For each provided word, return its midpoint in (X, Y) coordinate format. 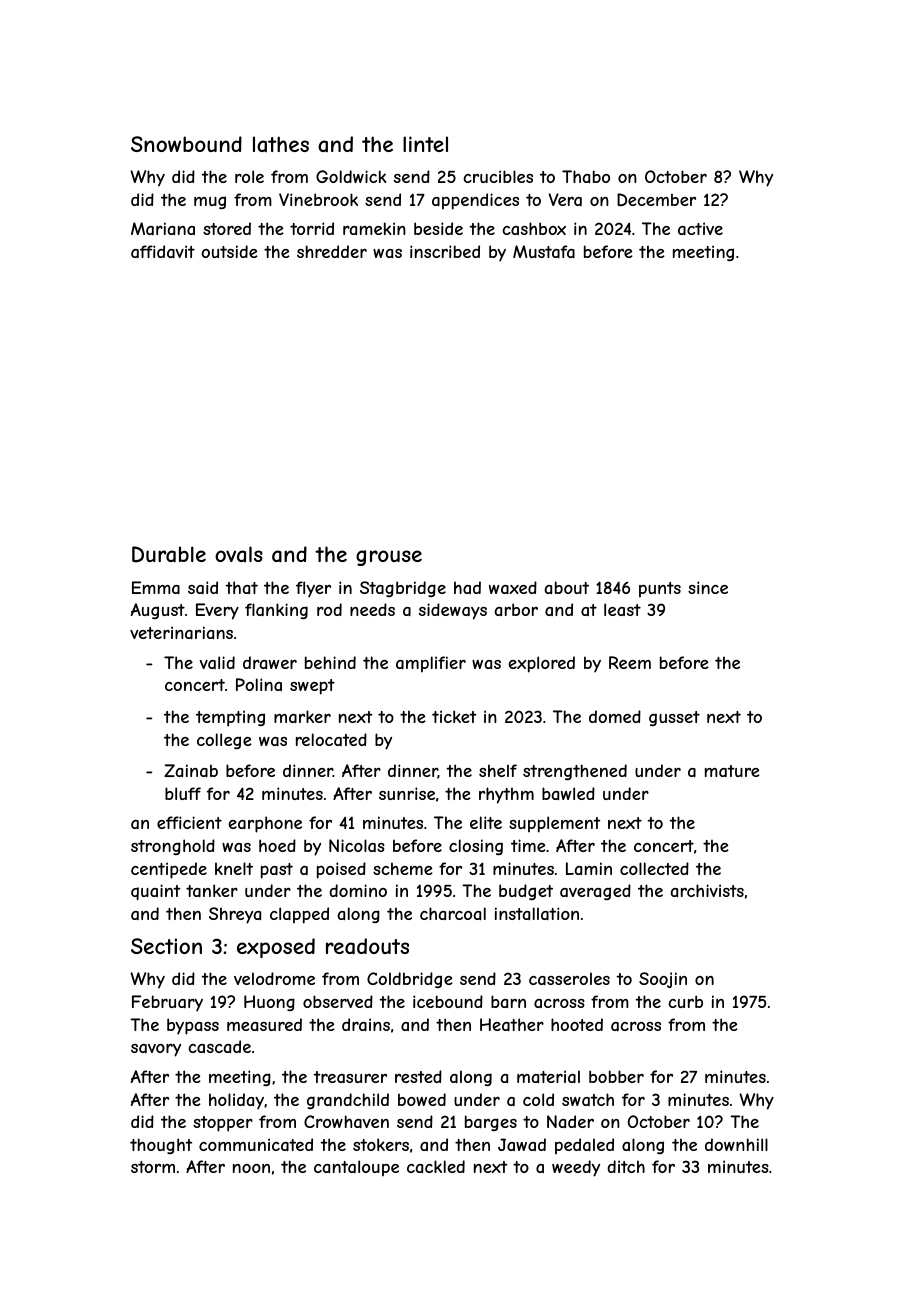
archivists (707, 890)
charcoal (453, 913)
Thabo (586, 176)
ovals (239, 554)
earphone (265, 824)
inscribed (445, 251)
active (700, 228)
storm (153, 1167)
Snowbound (186, 144)
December (656, 199)
